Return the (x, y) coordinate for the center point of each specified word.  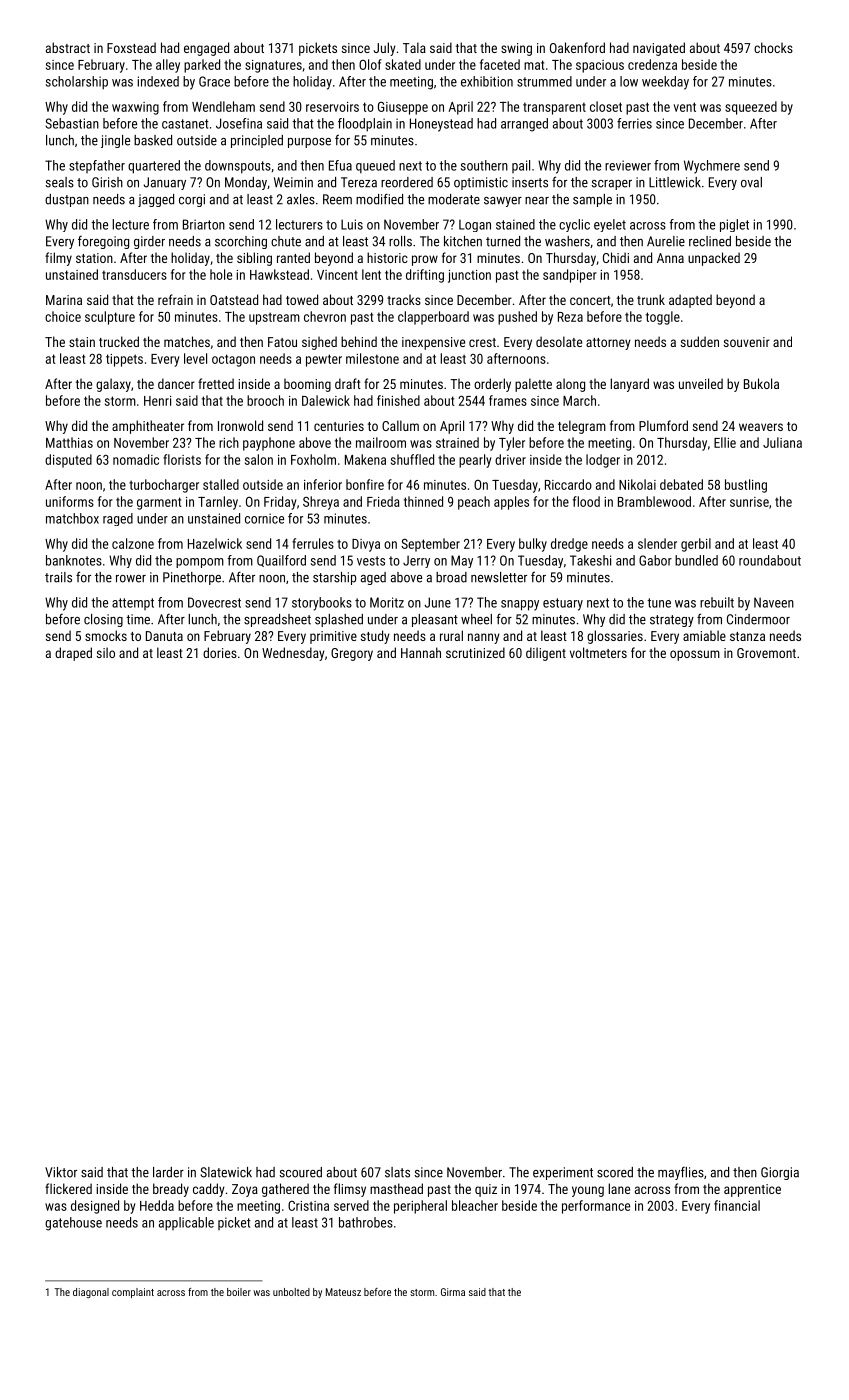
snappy (520, 605)
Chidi (616, 257)
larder (168, 1172)
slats (397, 1172)
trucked (119, 341)
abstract (68, 47)
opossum (695, 655)
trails (58, 577)
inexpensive (433, 343)
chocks (773, 47)
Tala (414, 47)
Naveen (774, 602)
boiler (239, 1292)
